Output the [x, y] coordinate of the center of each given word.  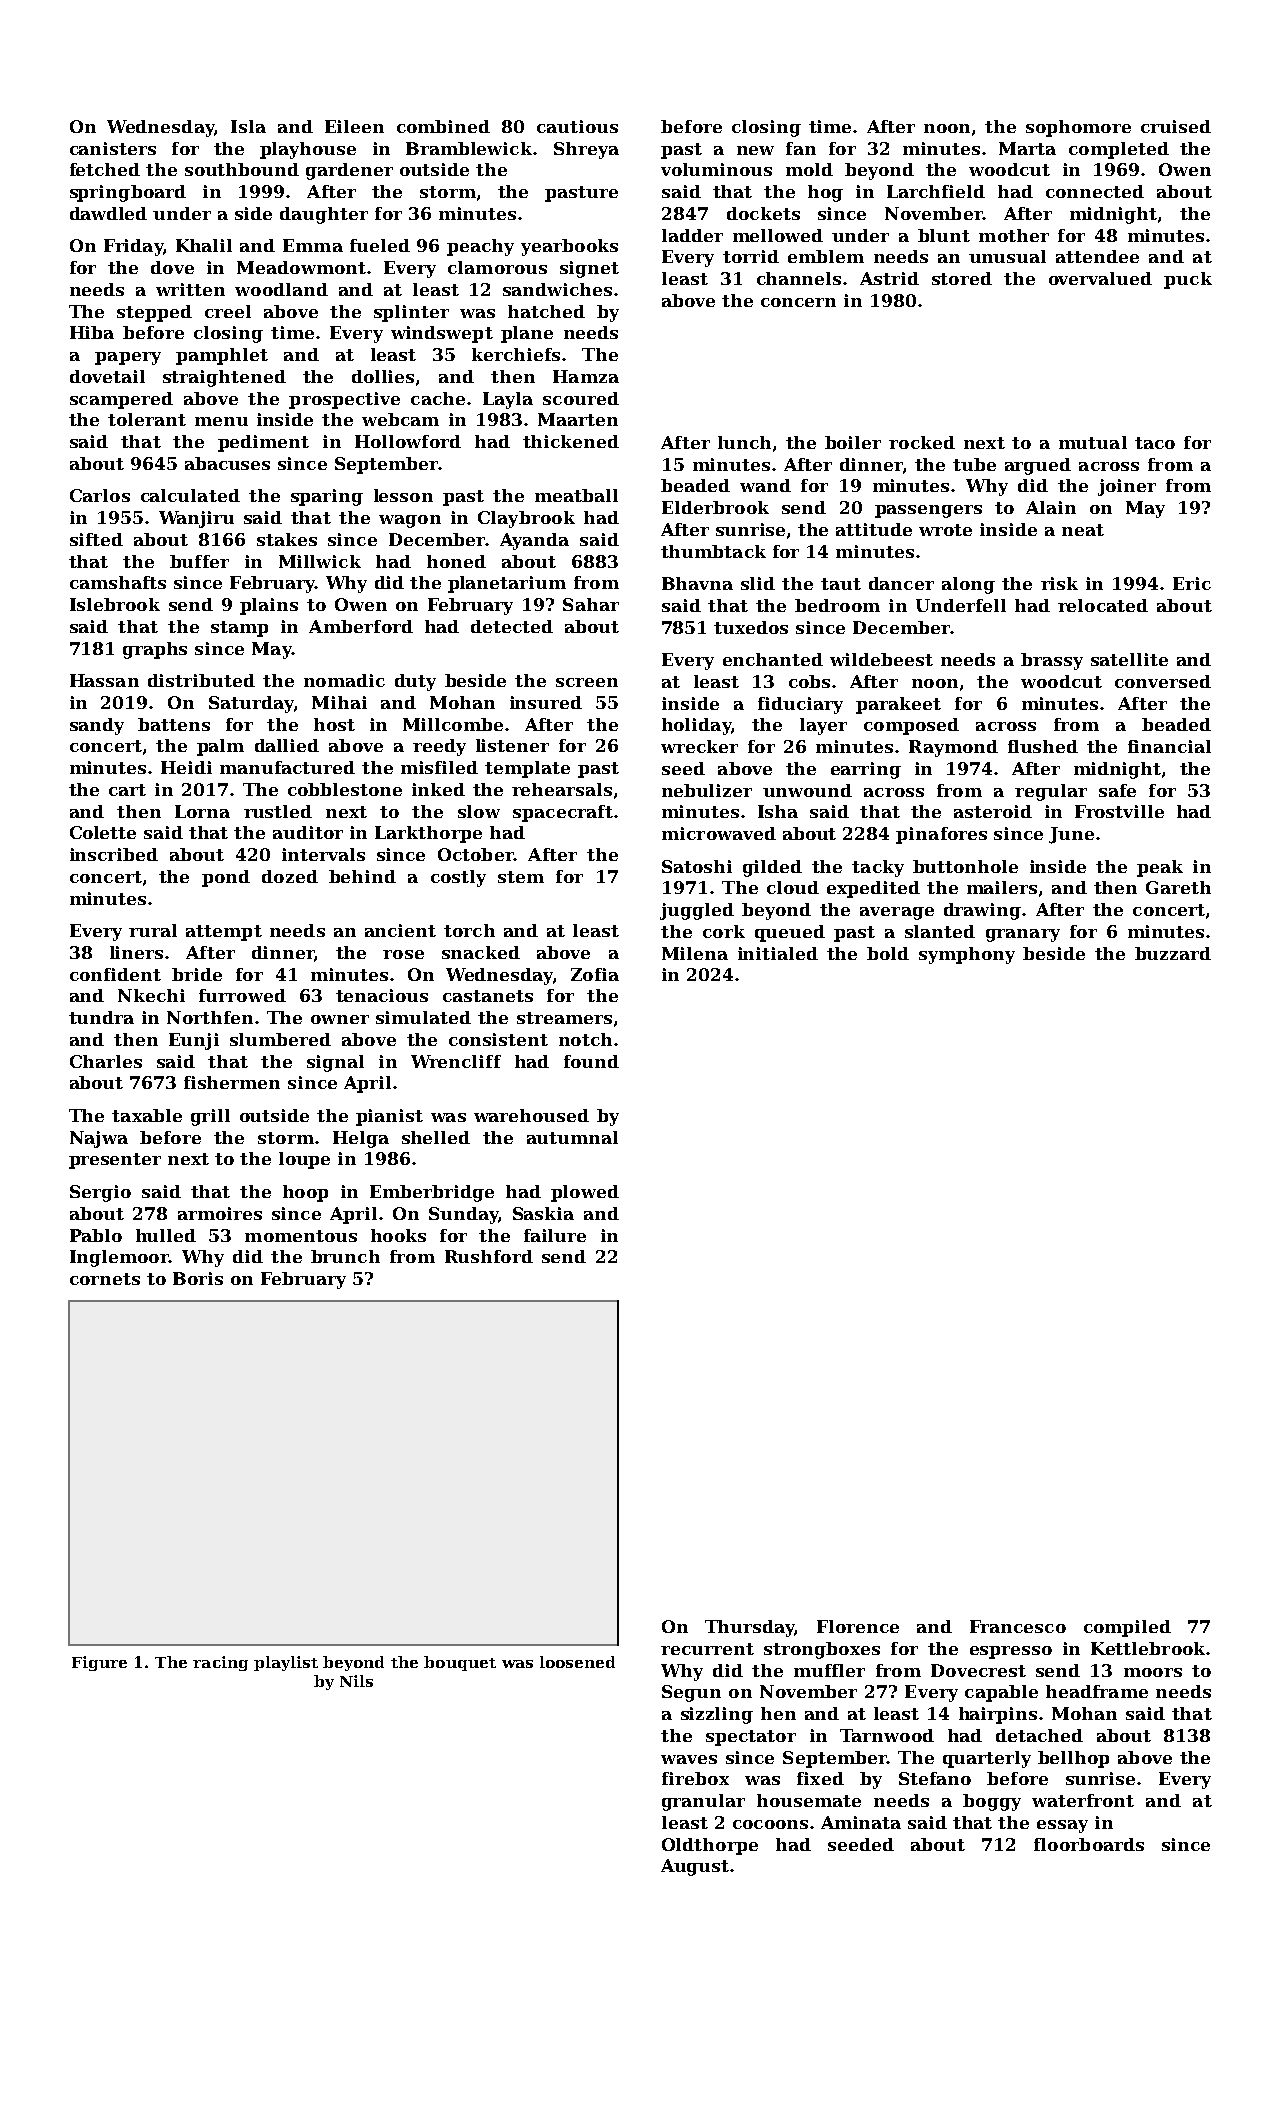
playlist [286, 1663]
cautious [577, 126]
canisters [113, 148]
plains [269, 606]
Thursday [750, 1628]
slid [758, 583]
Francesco [1018, 1626]
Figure [99, 1663]
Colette [103, 832]
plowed [585, 1193]
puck [1188, 280]
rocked [922, 442]
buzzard [1173, 953]
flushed [1043, 746]
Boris [198, 1278]
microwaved [719, 833]
